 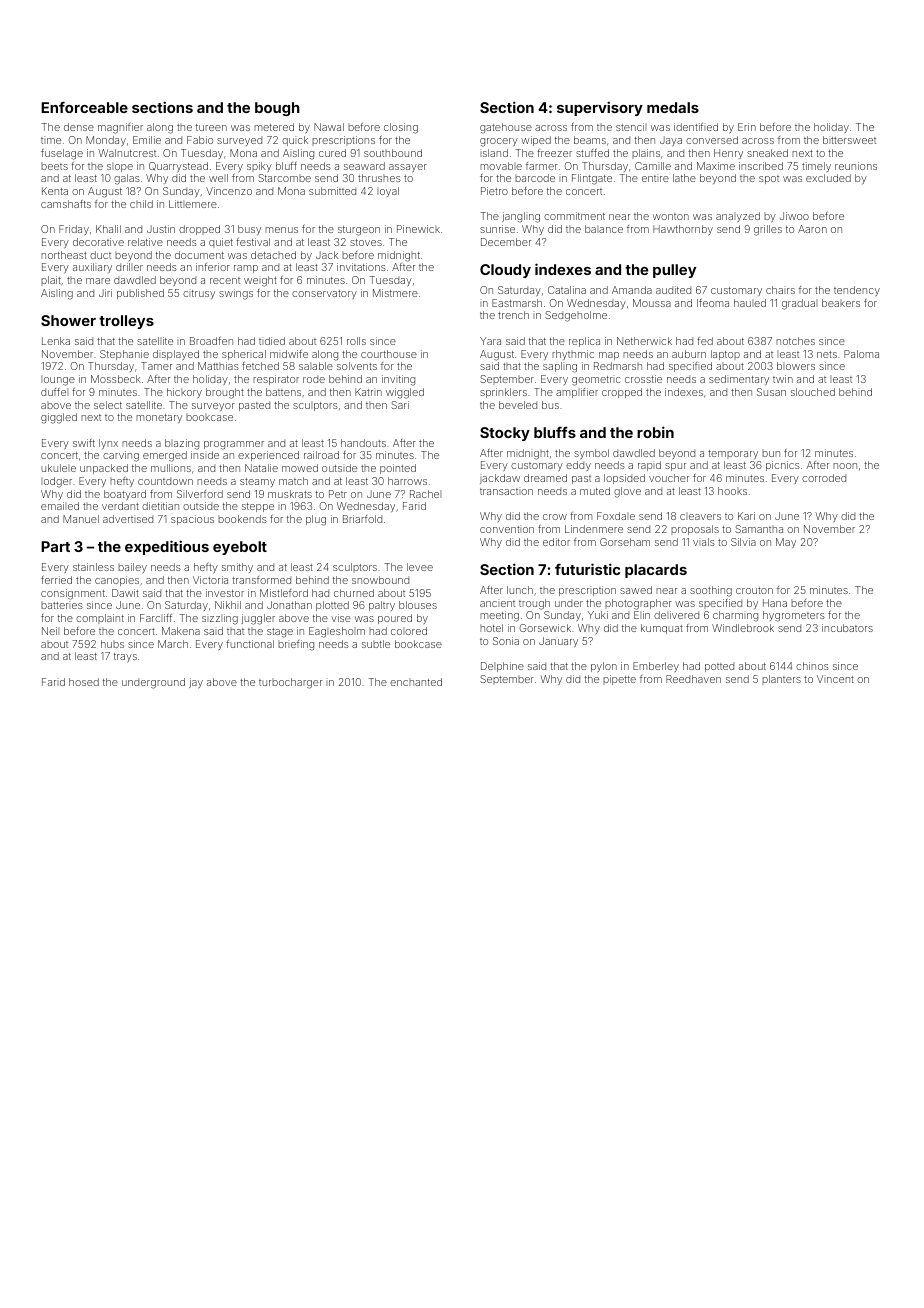 I want to click on Pietro, so click(x=494, y=191).
